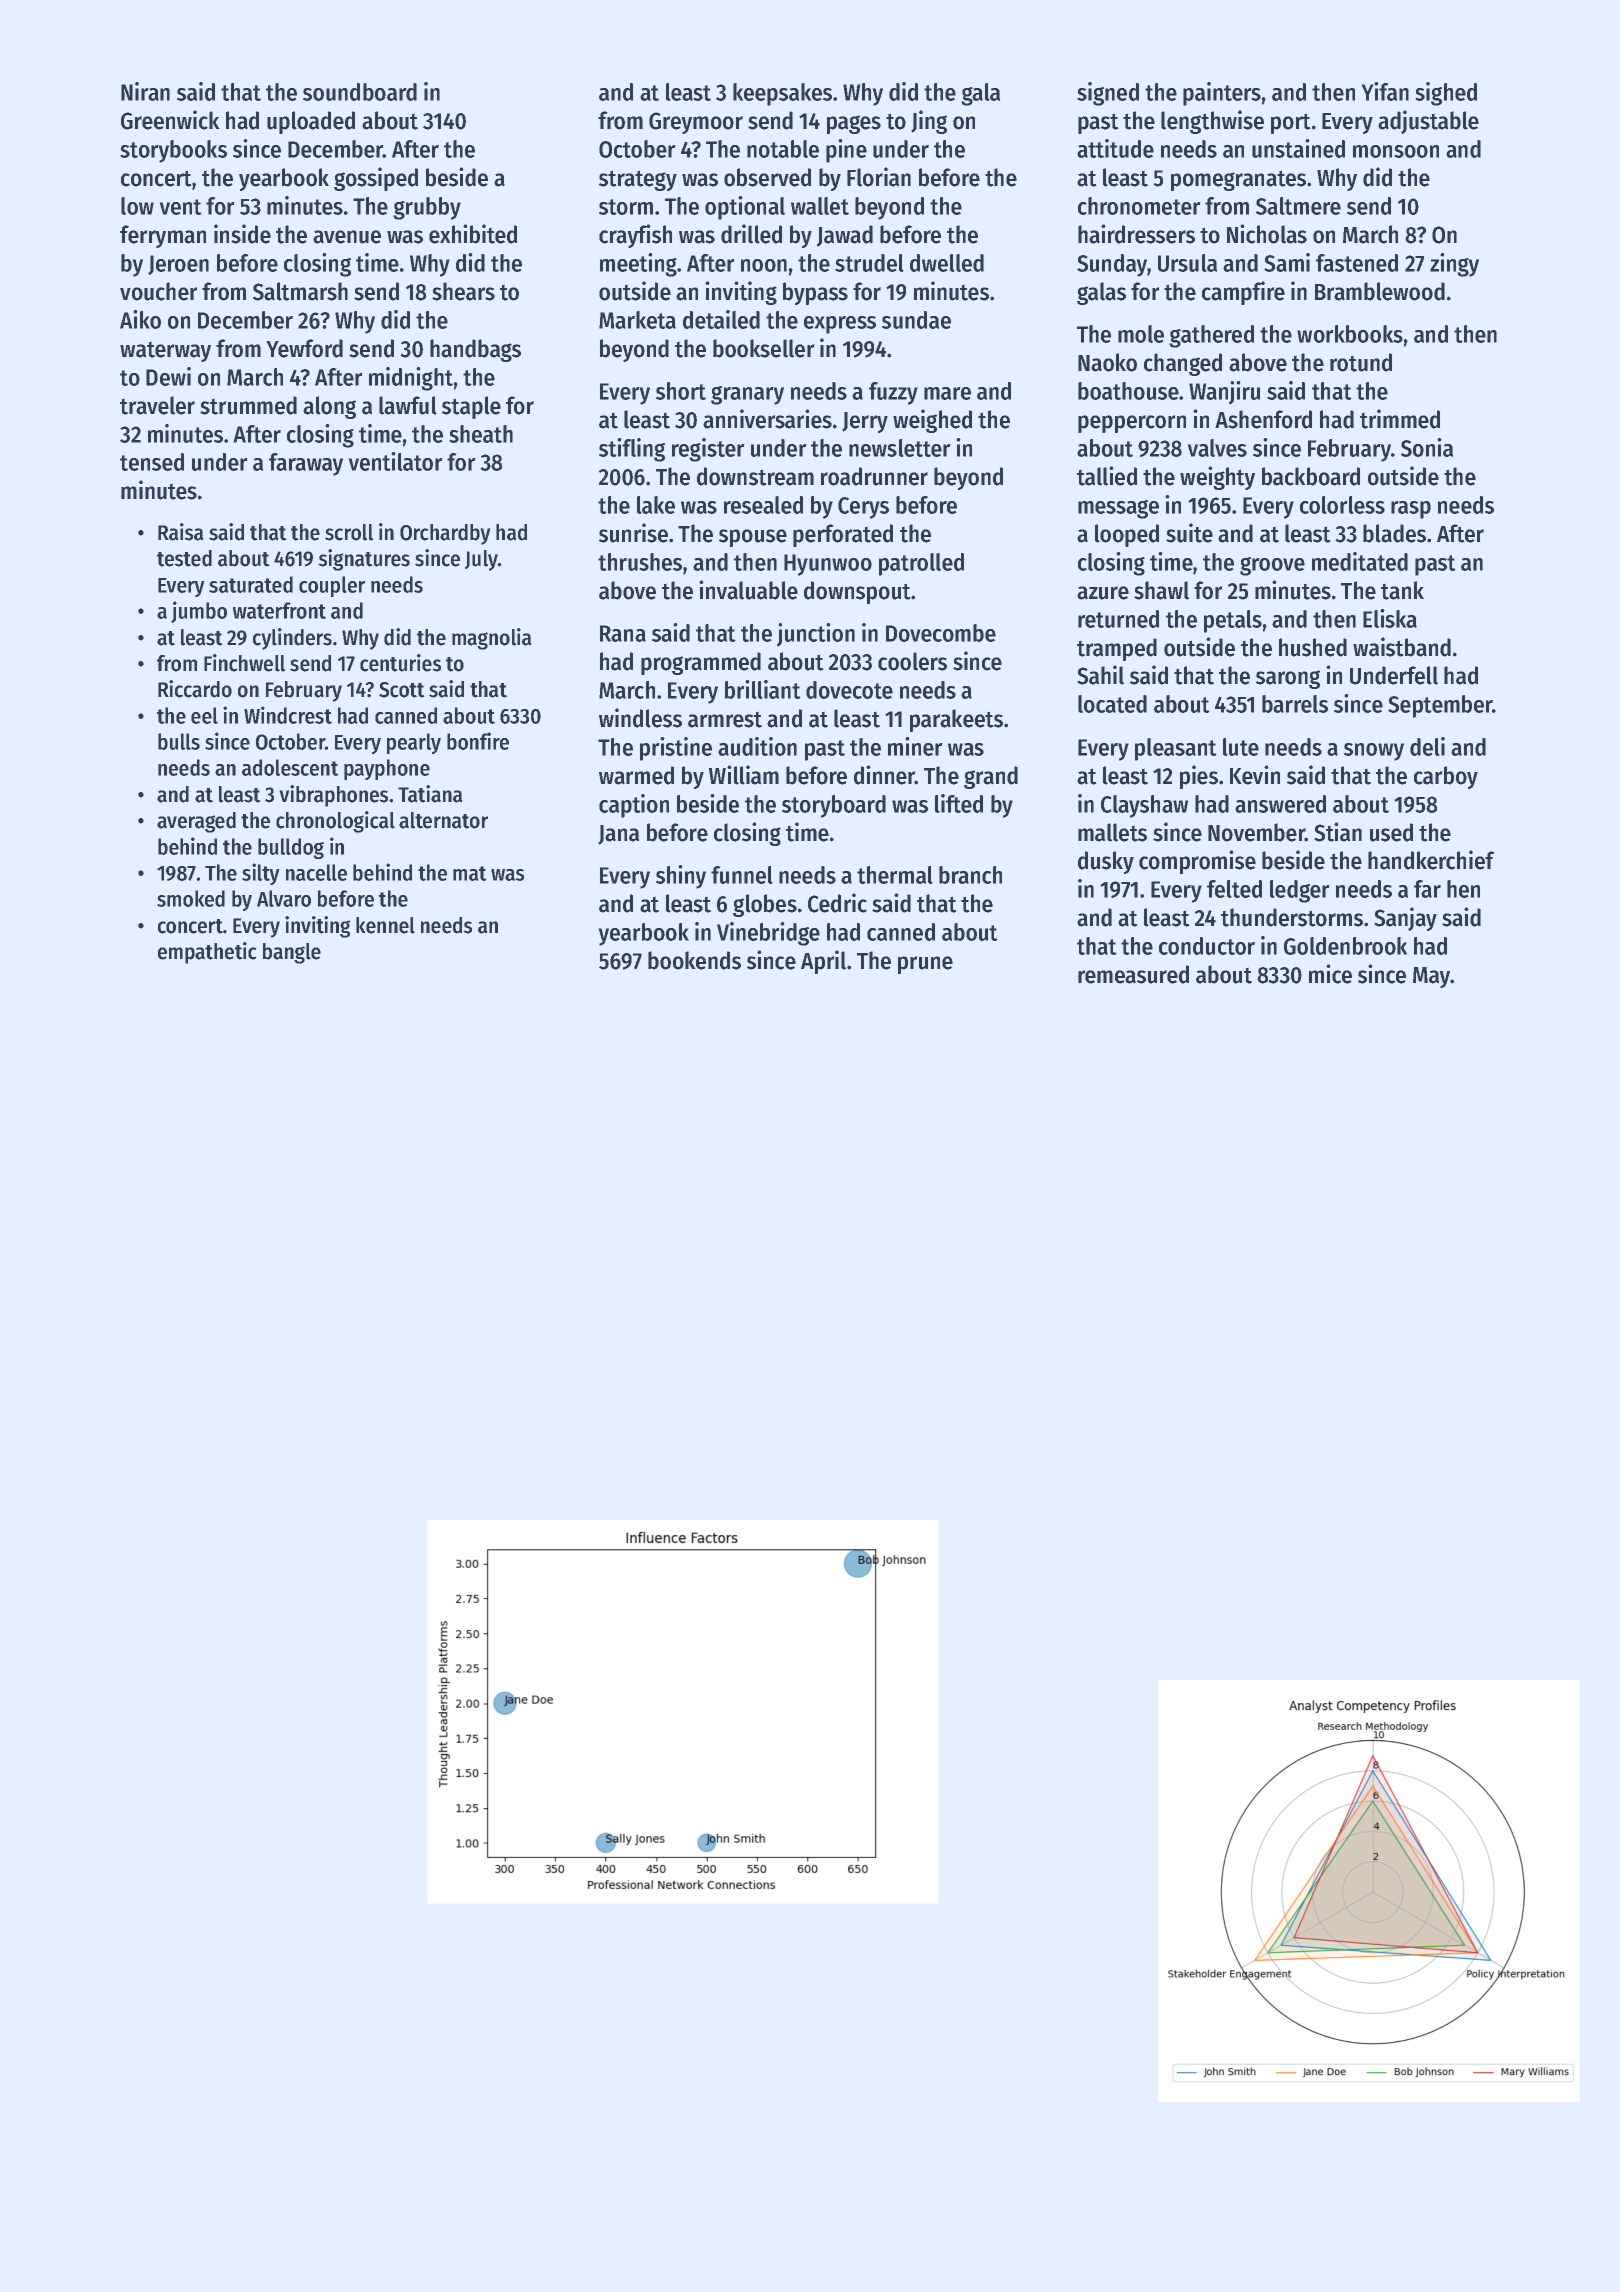 The image size is (1620, 2292). What do you see at coordinates (632, 450) in the document?
I see `stifling` at bounding box center [632, 450].
